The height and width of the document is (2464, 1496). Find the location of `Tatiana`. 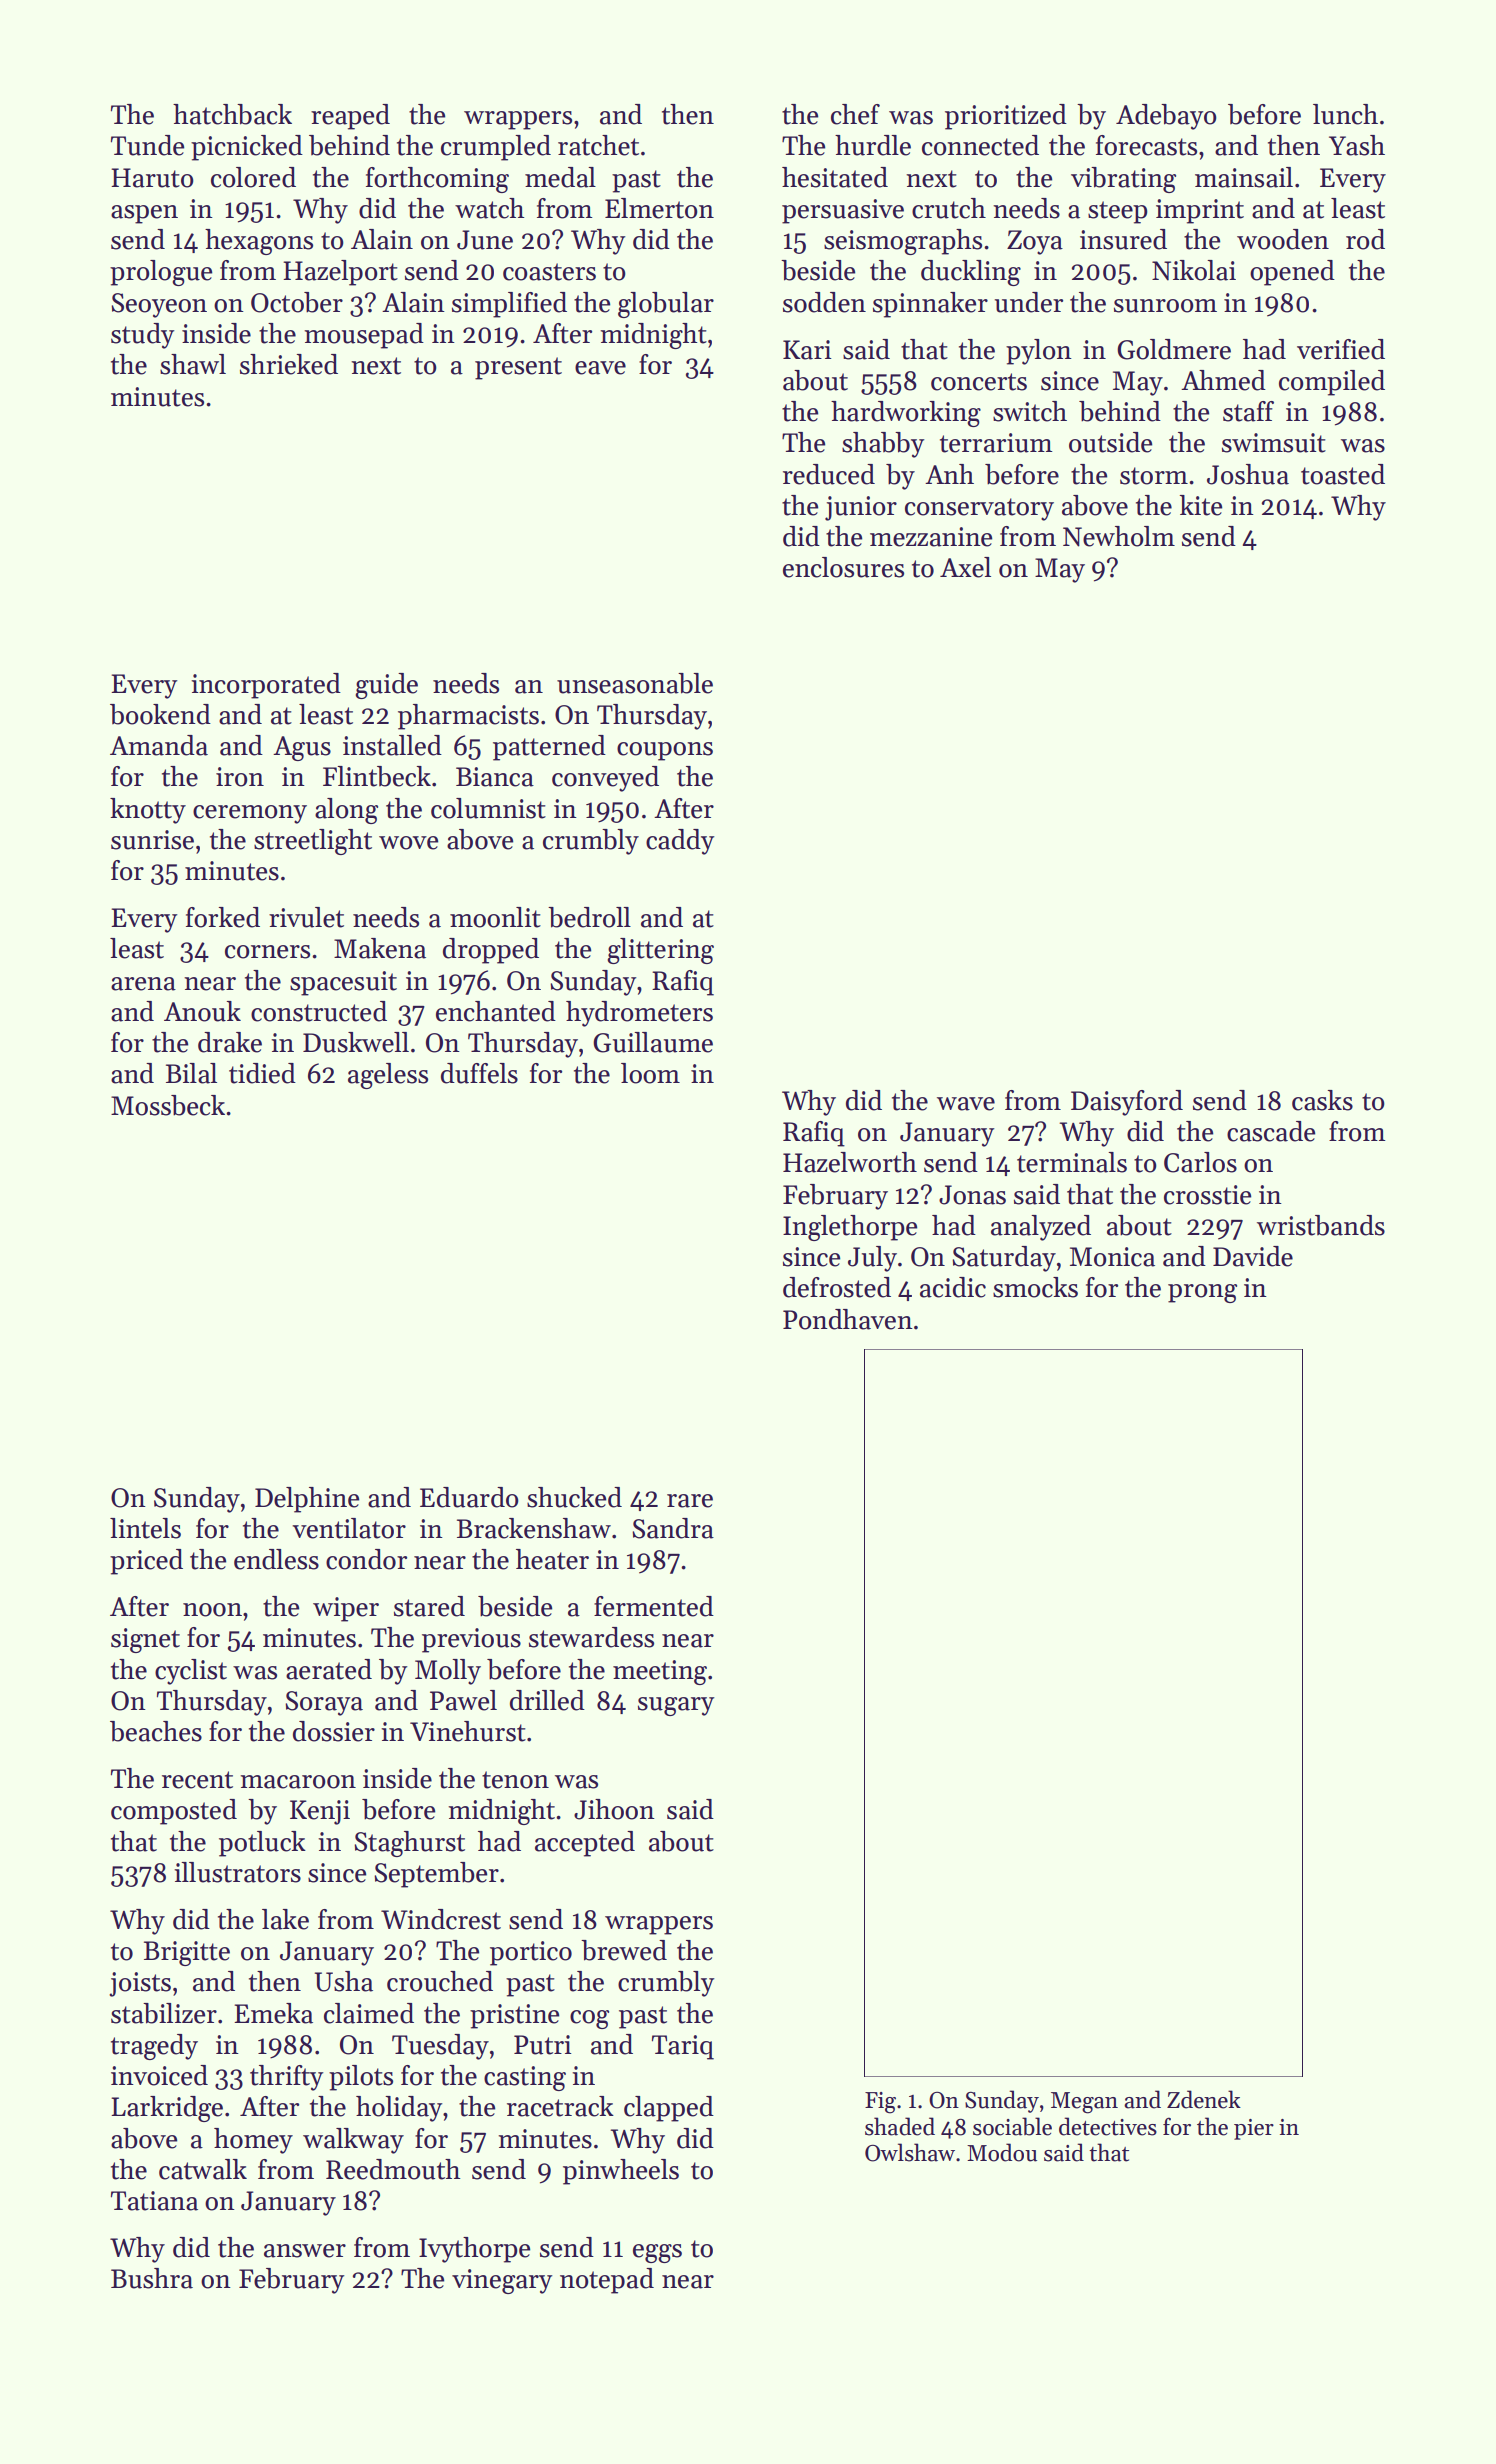

Tatiana is located at coordinates (154, 2201).
